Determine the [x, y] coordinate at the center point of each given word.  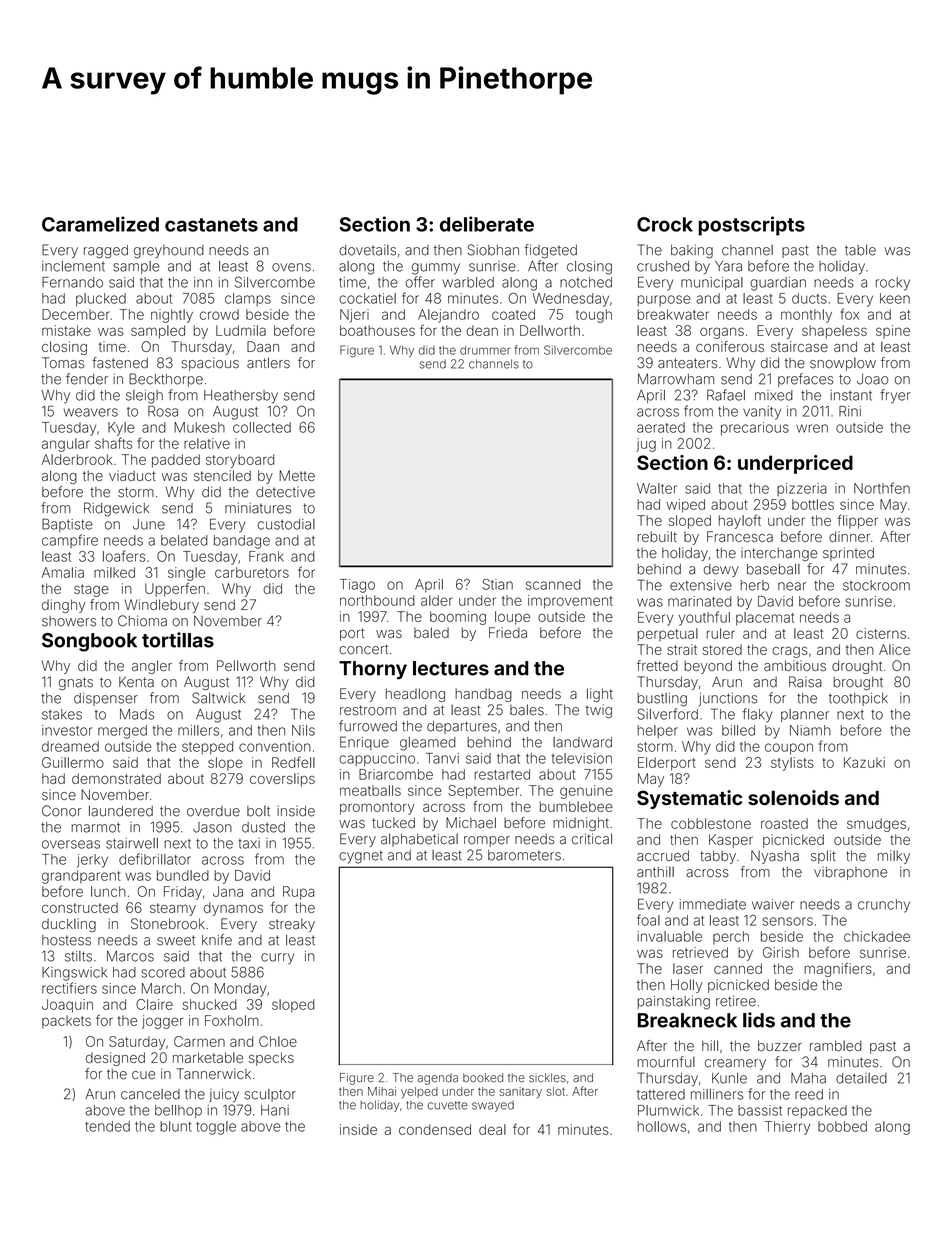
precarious [755, 429]
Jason [212, 827]
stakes [62, 714]
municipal [712, 283]
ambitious [795, 665]
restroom [368, 710]
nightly [172, 316]
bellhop [178, 1111]
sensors [788, 921]
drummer [485, 350]
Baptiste [67, 525]
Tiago [357, 586]
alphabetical [419, 840]
